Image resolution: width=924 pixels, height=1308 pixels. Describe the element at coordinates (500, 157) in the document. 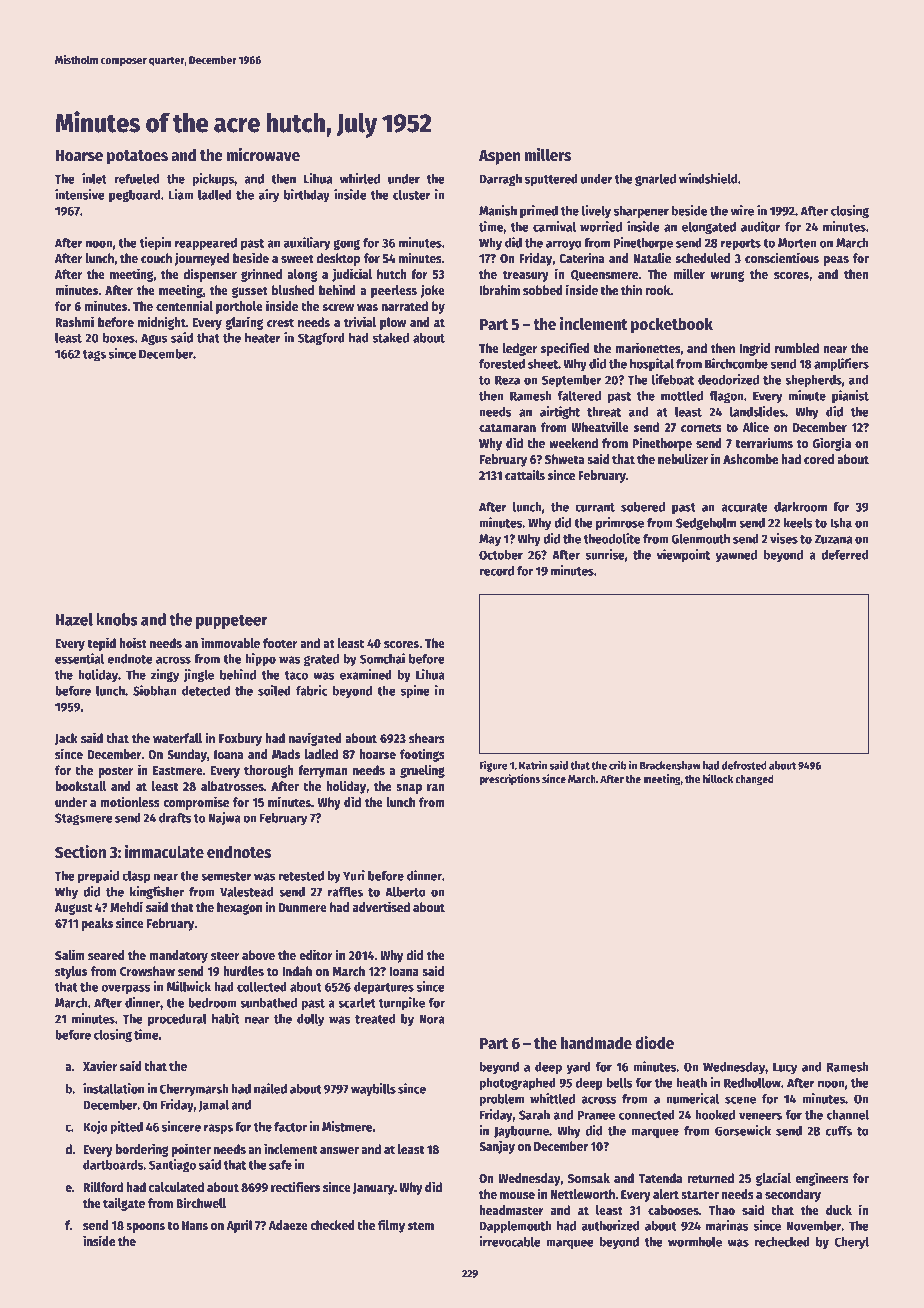

I see `Aspen` at that location.
